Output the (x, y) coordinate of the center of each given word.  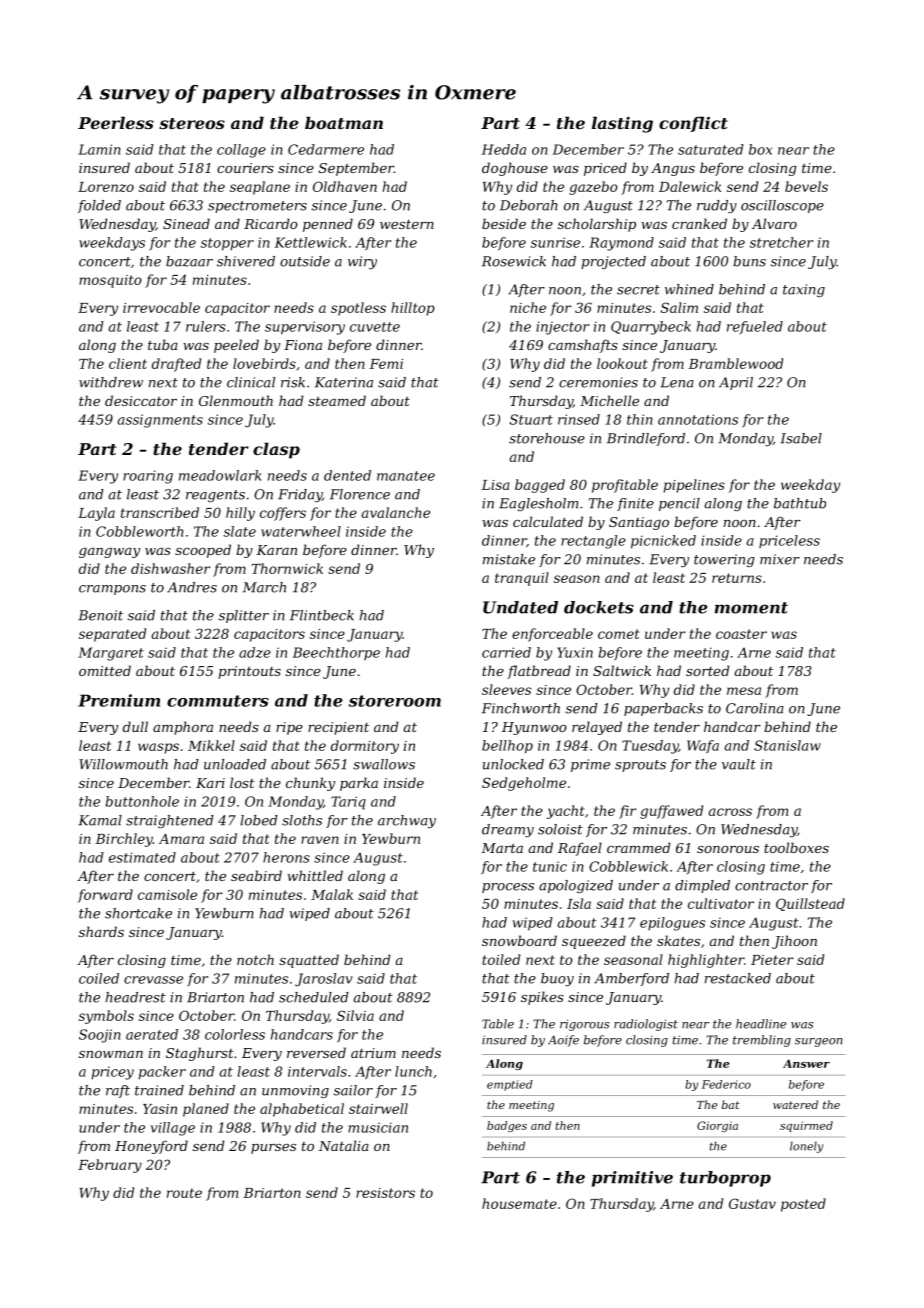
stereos (192, 123)
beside (504, 223)
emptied (510, 1085)
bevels (806, 186)
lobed (259, 820)
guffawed (671, 812)
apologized (576, 886)
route (184, 1193)
